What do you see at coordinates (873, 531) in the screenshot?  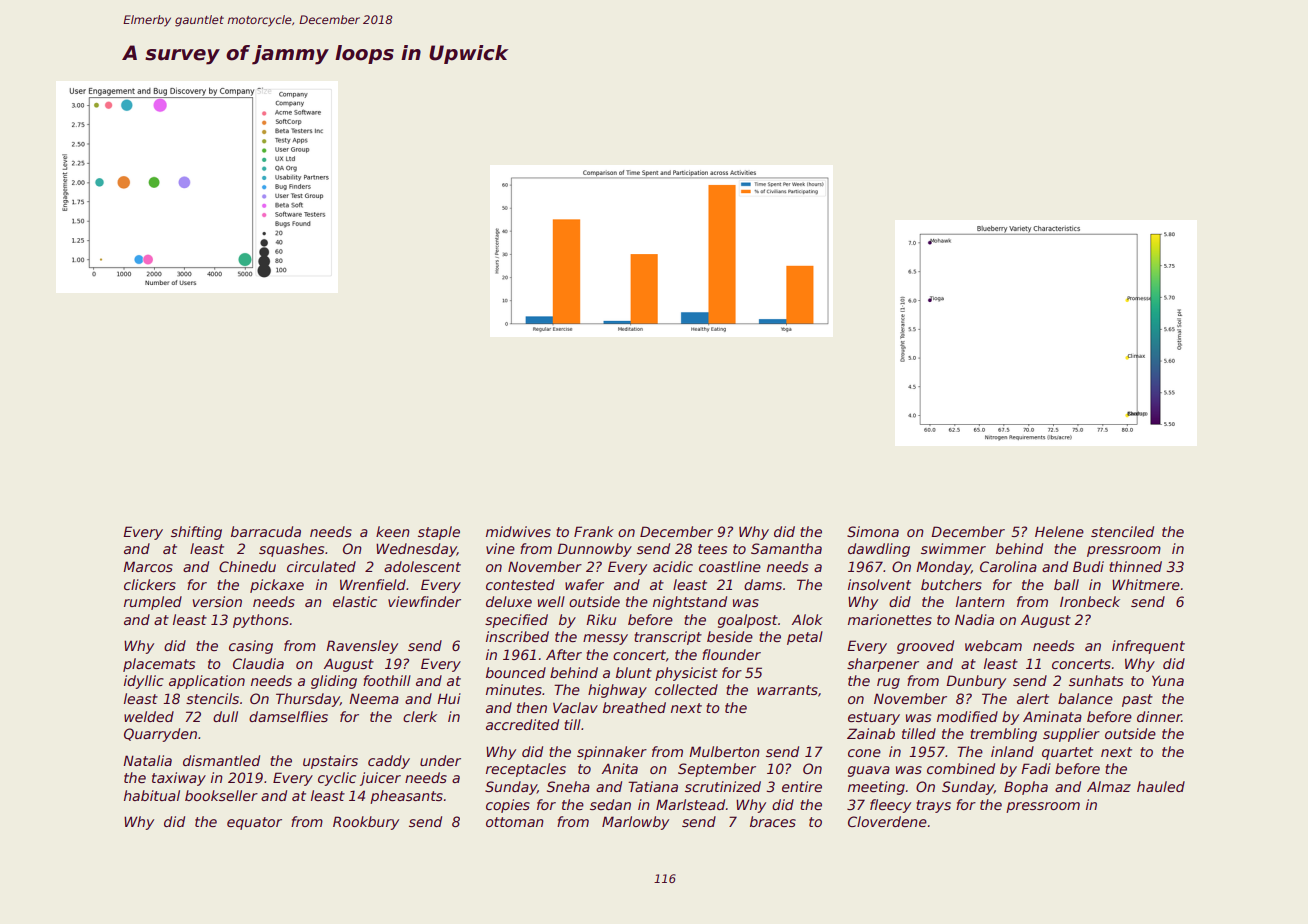 I see `Simona` at bounding box center [873, 531].
